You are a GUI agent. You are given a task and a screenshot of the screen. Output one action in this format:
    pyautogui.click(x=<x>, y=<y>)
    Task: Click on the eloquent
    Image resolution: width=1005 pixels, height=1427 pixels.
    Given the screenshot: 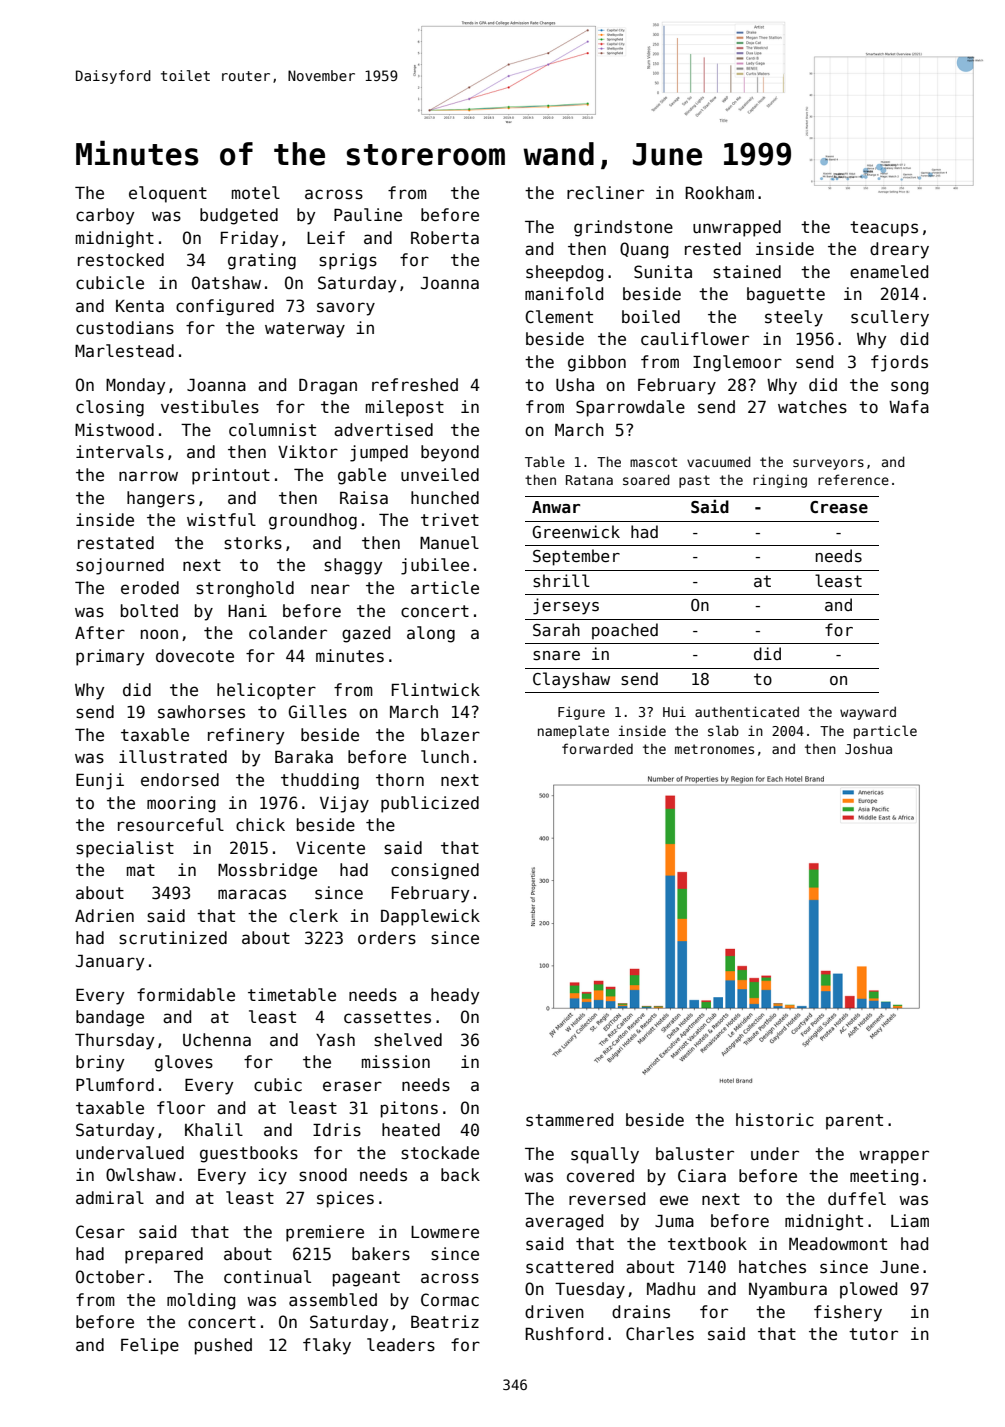 What is the action you would take?
    pyautogui.click(x=168, y=194)
